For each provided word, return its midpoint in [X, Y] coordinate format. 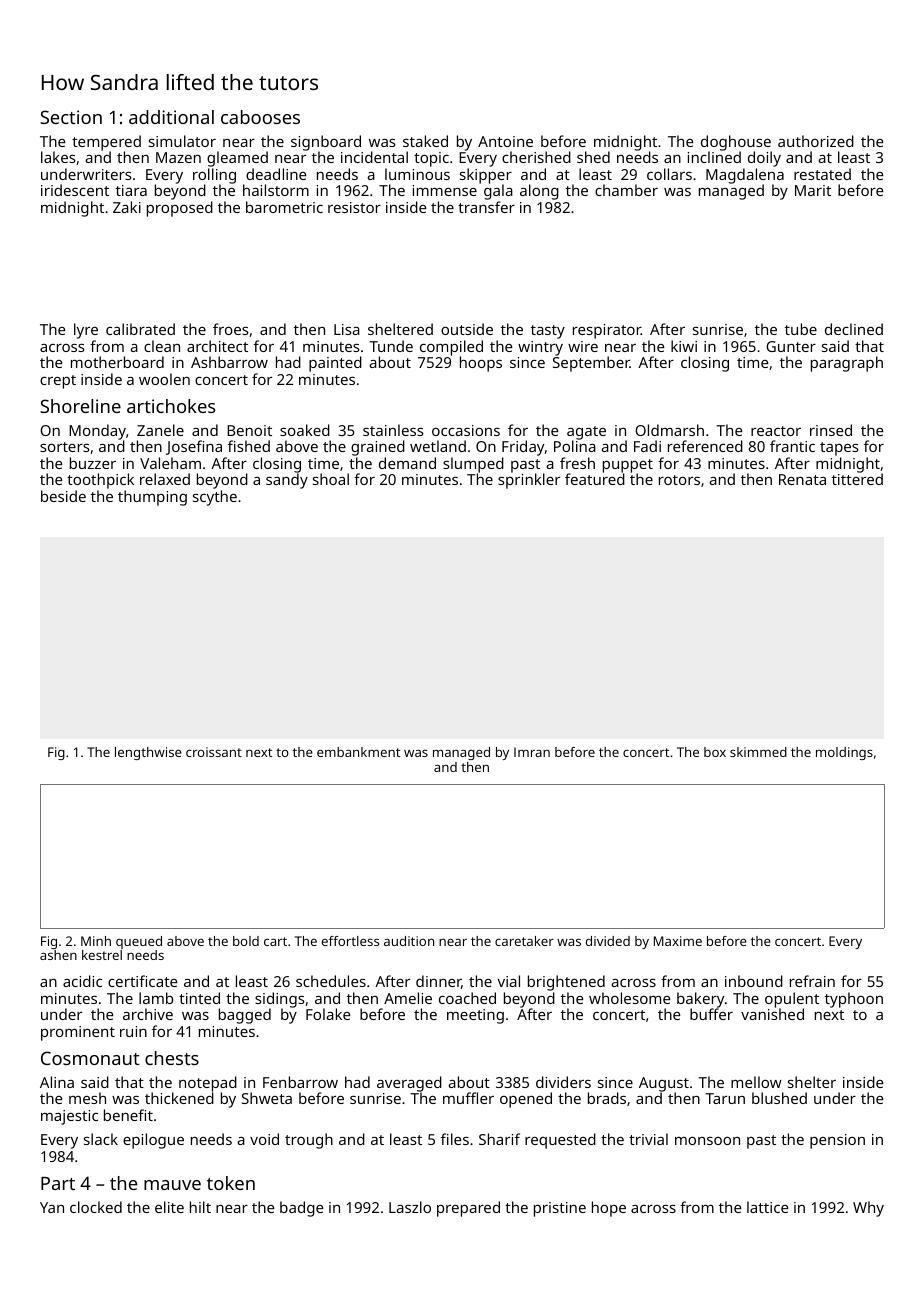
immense [445, 190]
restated [822, 174]
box [715, 752]
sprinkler [529, 481]
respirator [607, 331]
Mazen [178, 157]
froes [231, 329]
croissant [214, 752]
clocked [96, 1207]
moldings [844, 753]
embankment [358, 752]
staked [425, 141]
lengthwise [148, 753]
